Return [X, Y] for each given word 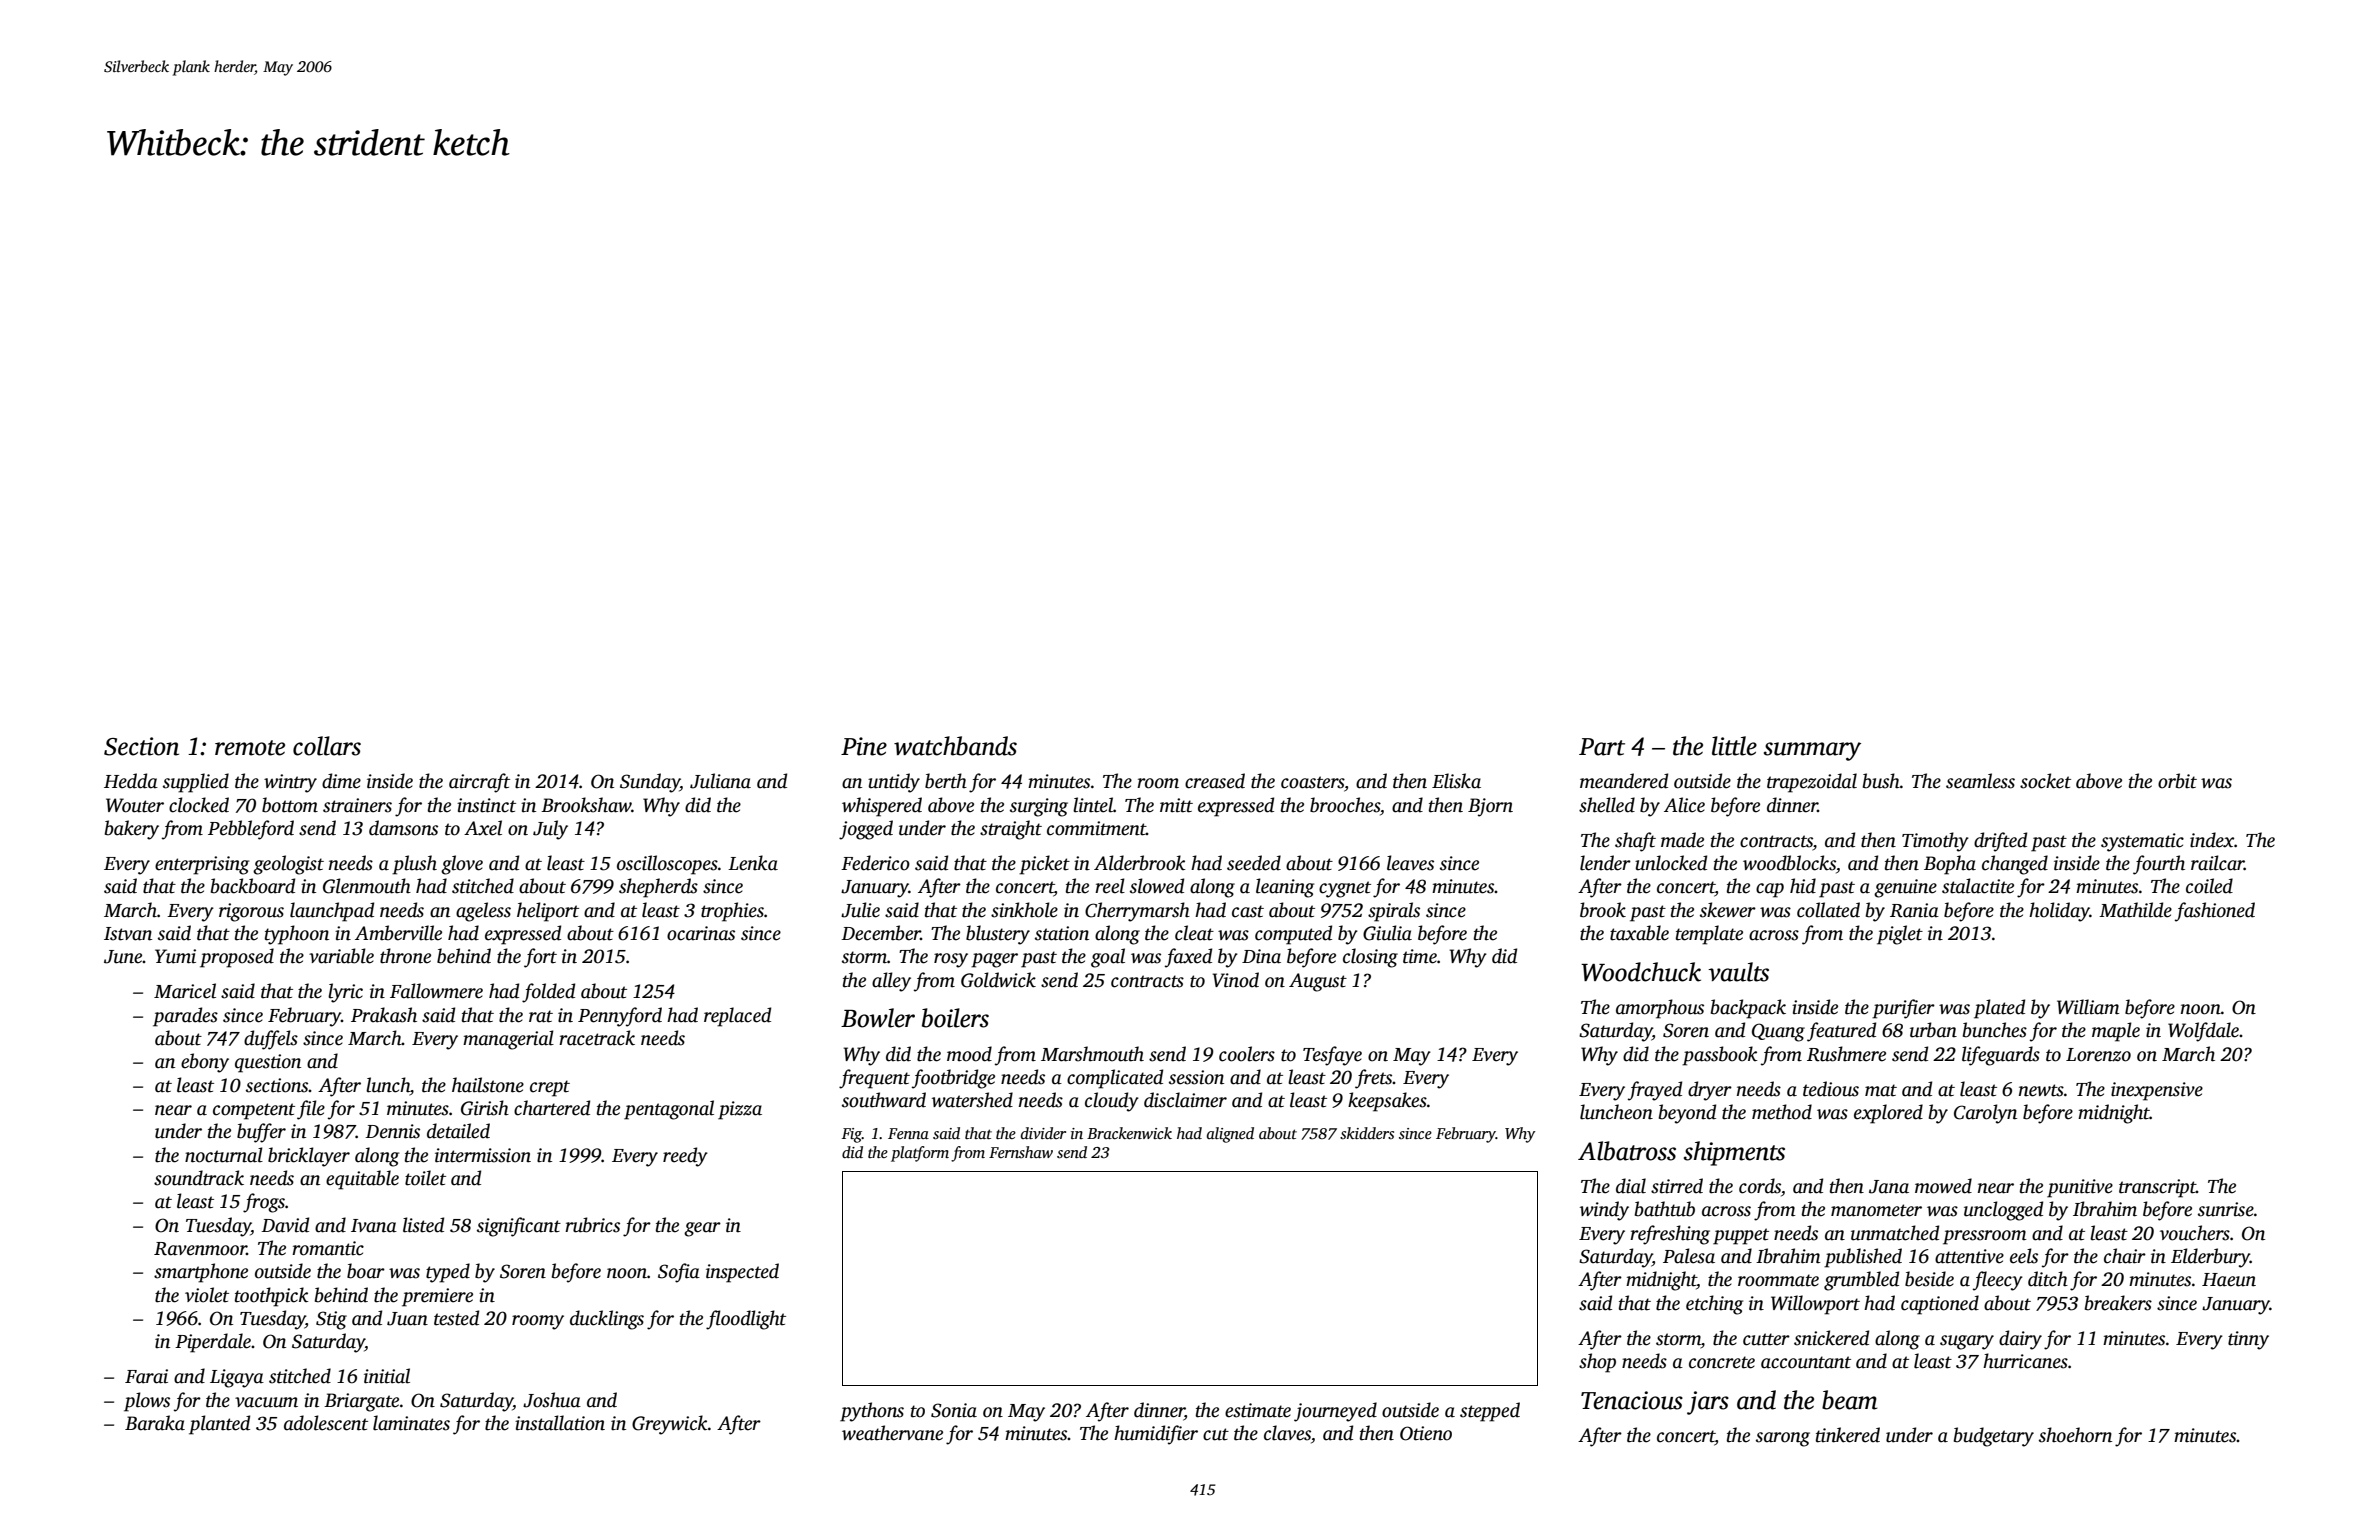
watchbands [955, 746]
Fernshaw [1021, 1152]
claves [1287, 1433]
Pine [864, 746]
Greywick [670, 1425]
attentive [1969, 1256]
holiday [2059, 912]
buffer [261, 1133]
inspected [742, 1273]
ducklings [607, 1320]
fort [540, 958]
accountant [1806, 1362]
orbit [2177, 781]
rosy [951, 960]
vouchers [2195, 1233]
